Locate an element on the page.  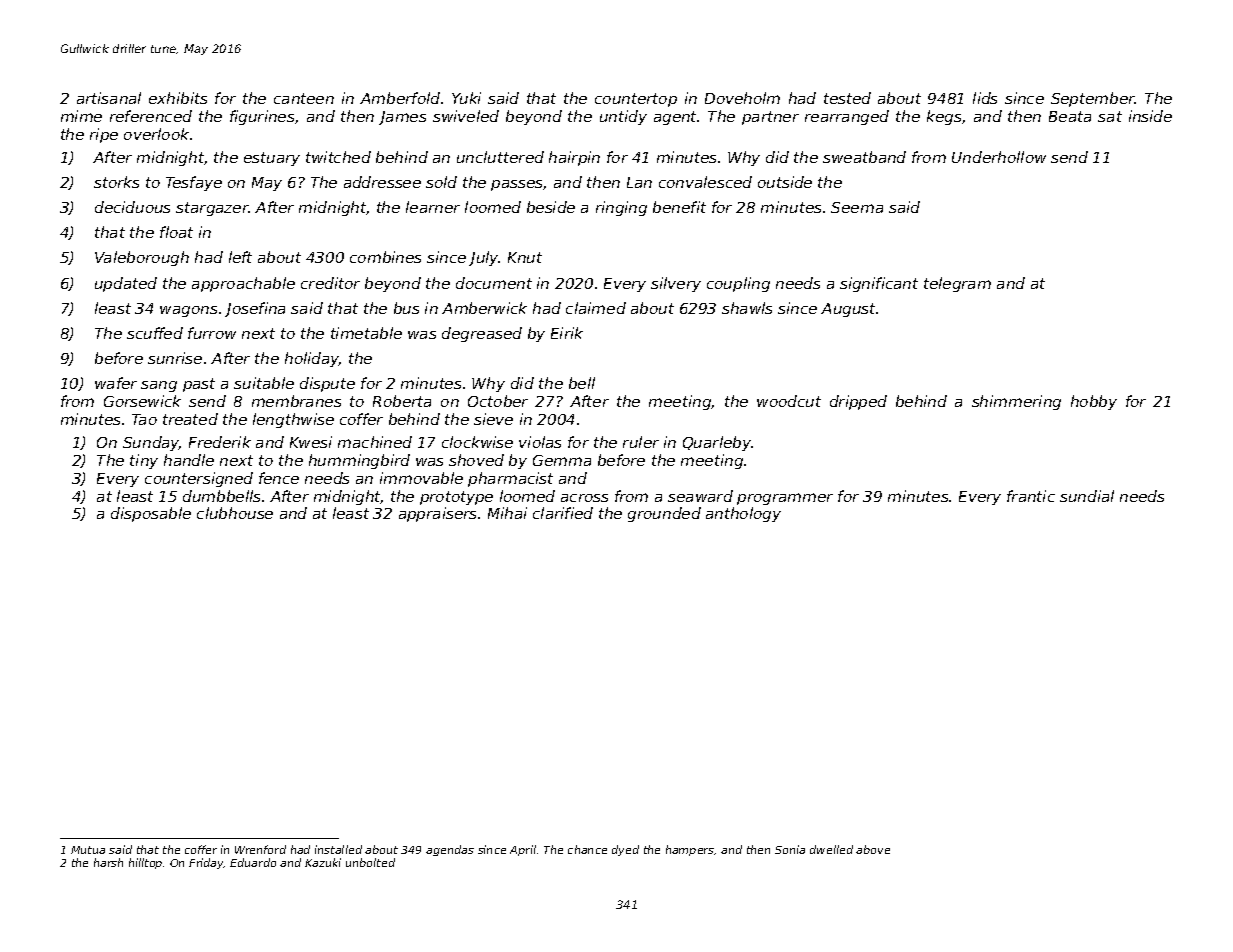
Seema is located at coordinates (857, 207).
